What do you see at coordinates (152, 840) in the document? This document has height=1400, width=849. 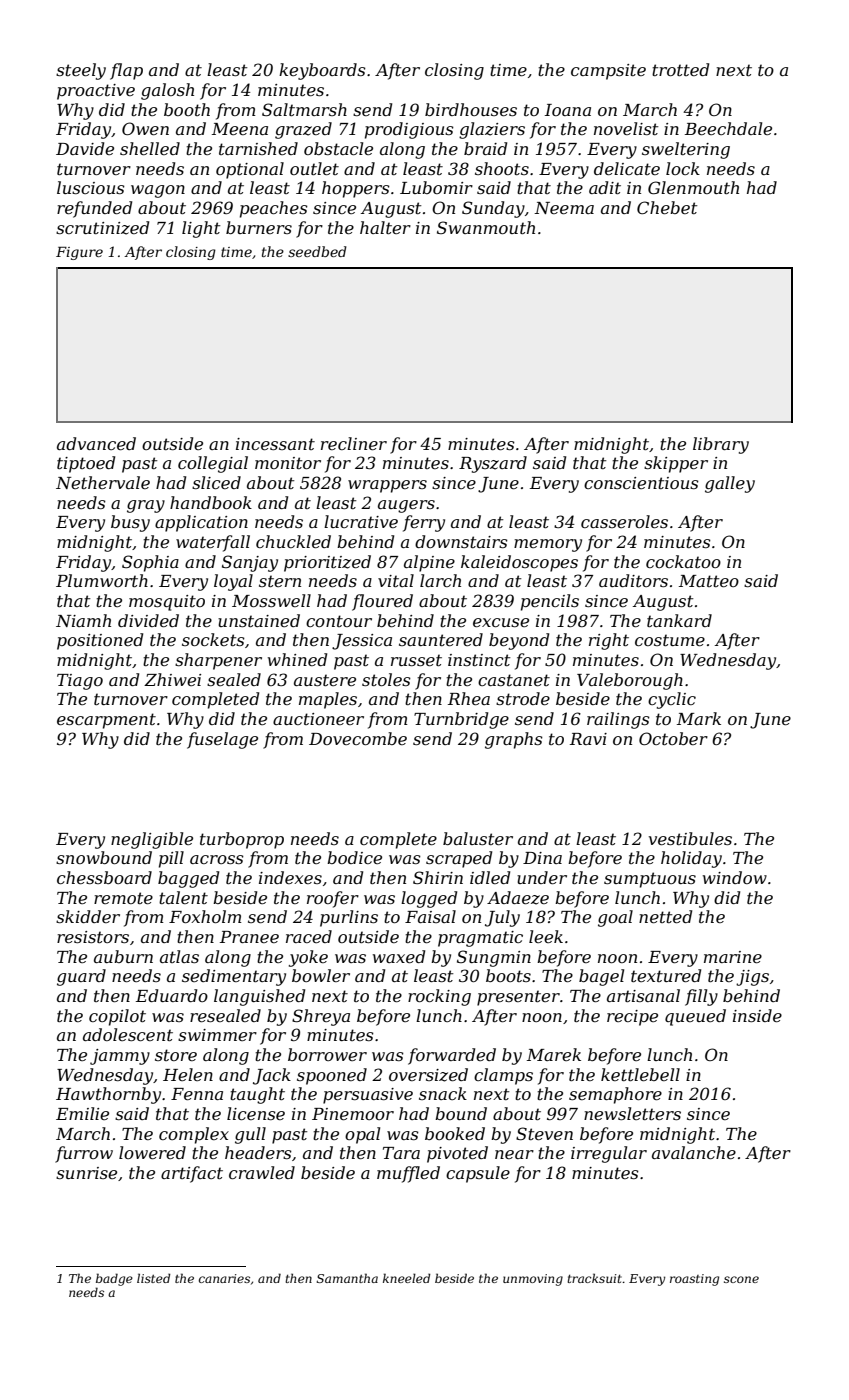 I see `negligible` at bounding box center [152, 840].
